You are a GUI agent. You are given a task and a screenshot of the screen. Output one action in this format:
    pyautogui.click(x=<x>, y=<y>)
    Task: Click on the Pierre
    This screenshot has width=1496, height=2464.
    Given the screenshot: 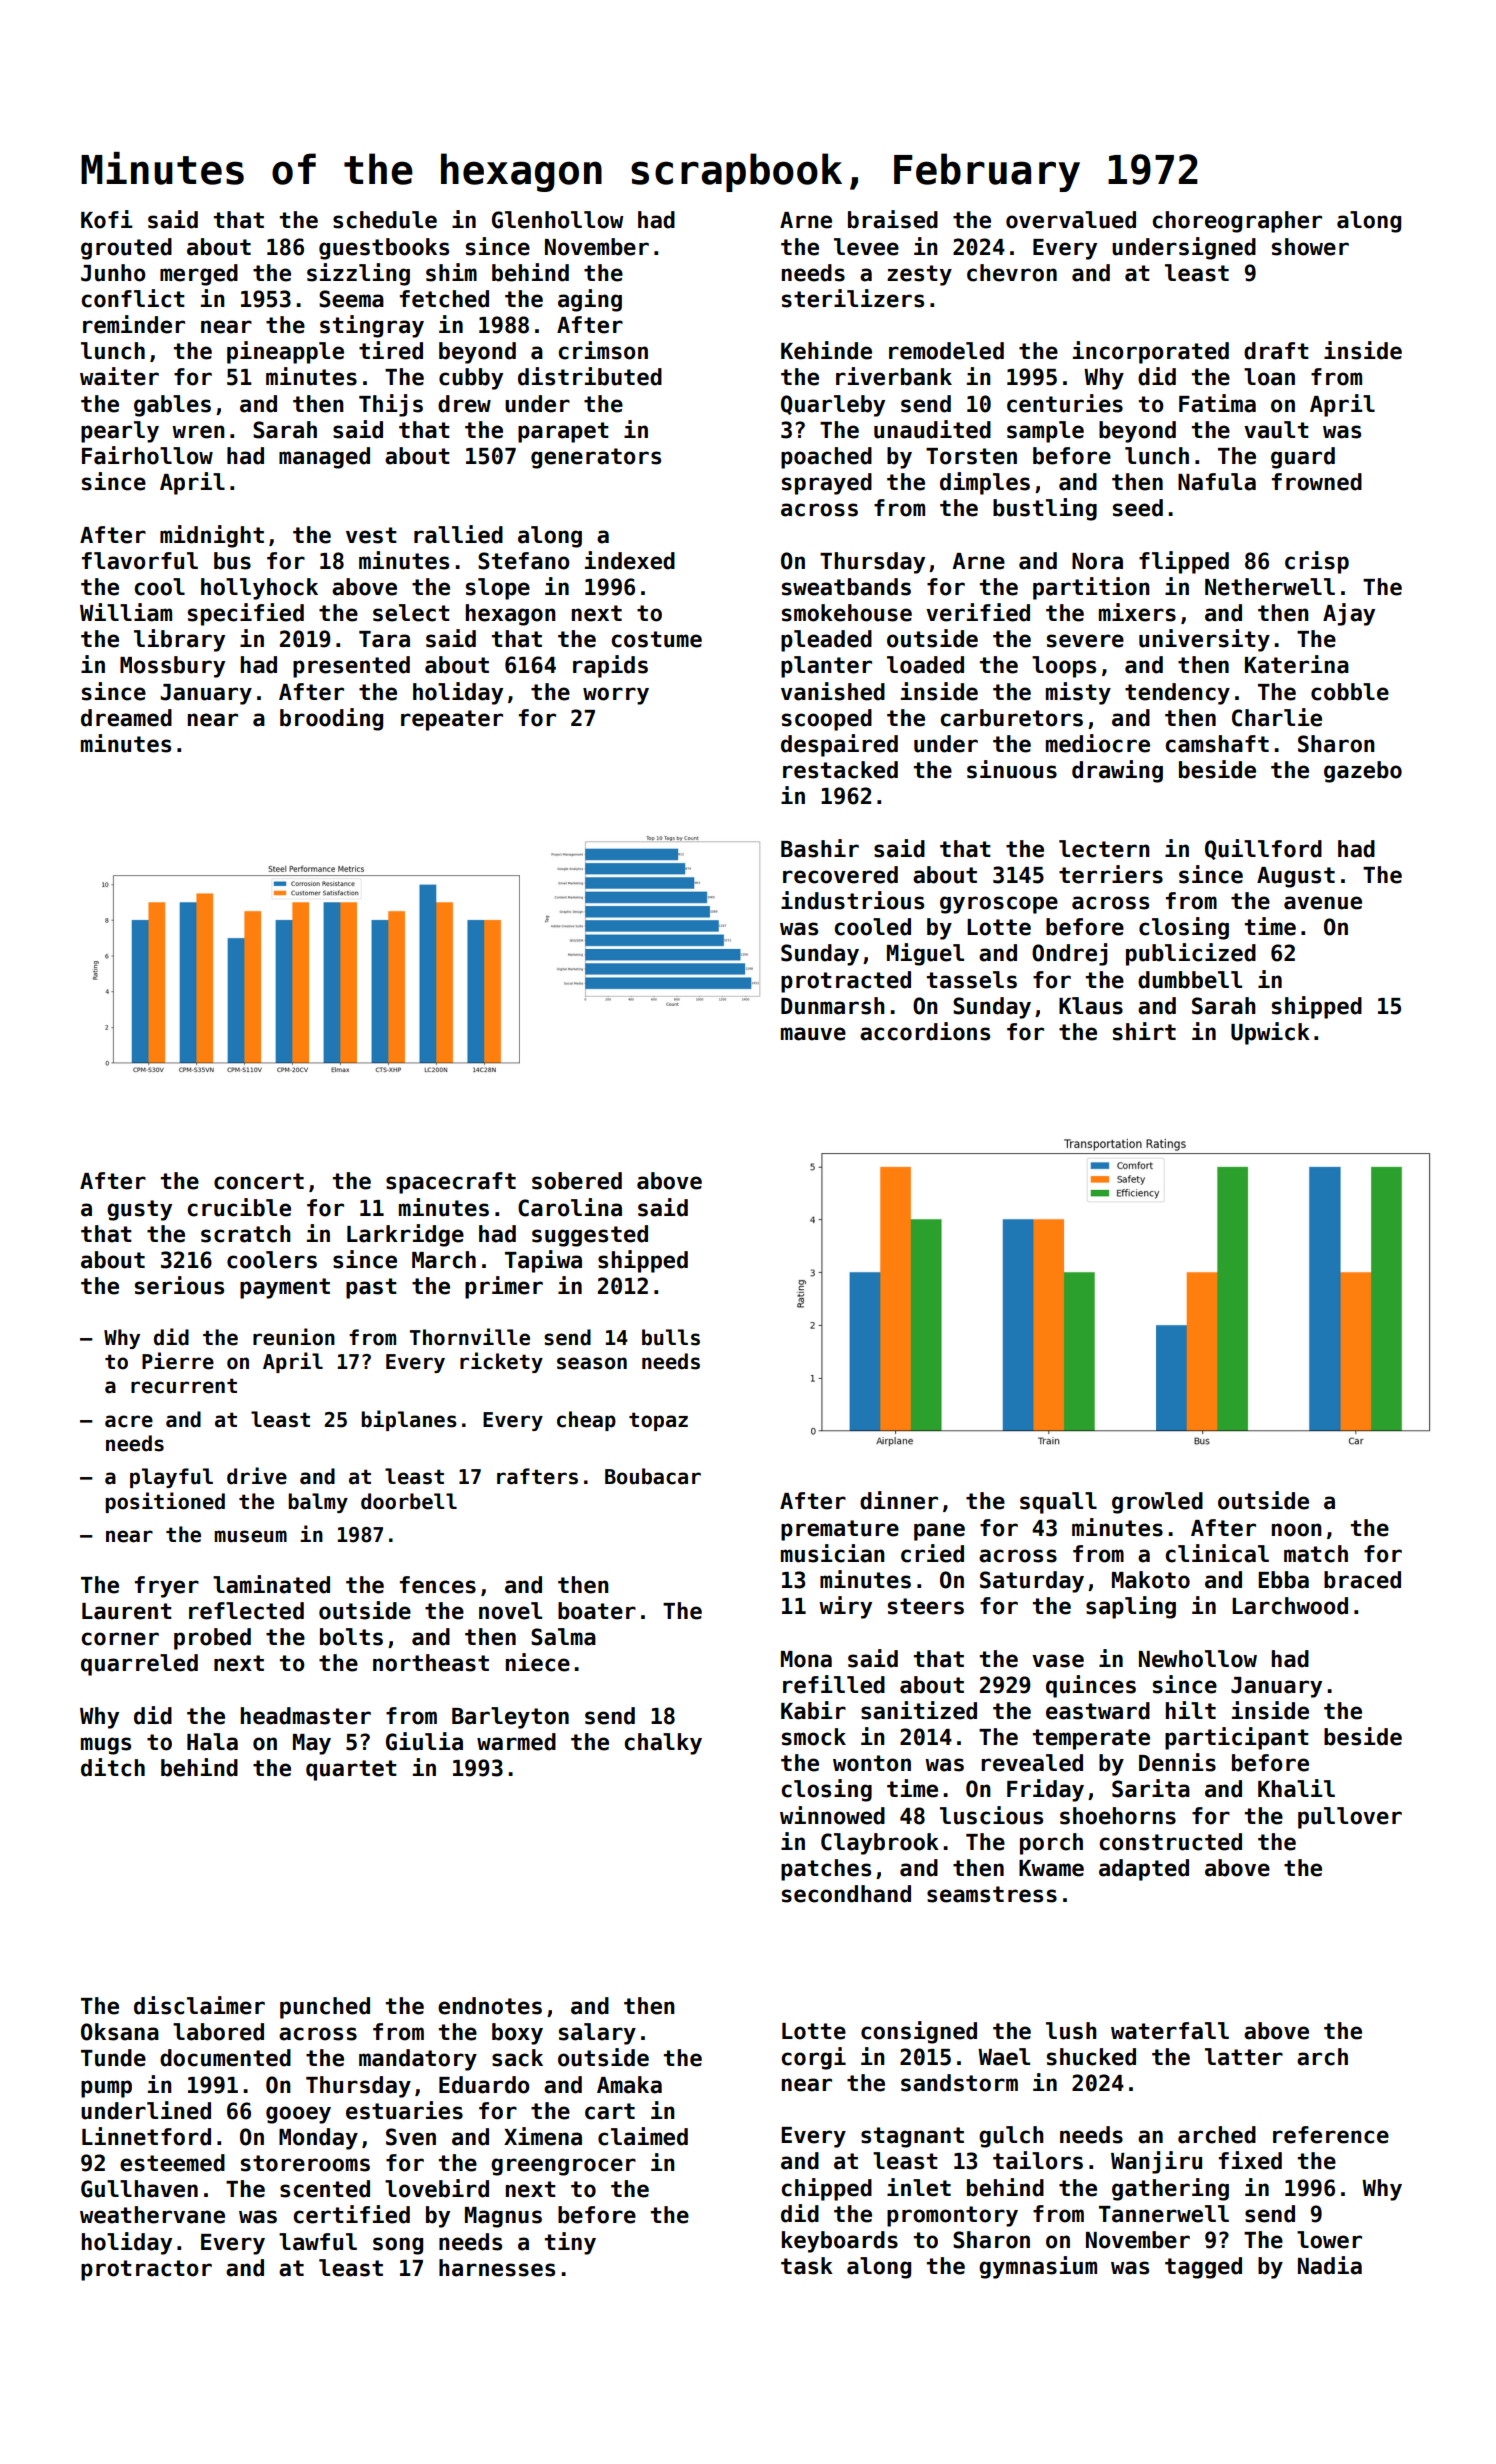 What is the action you would take?
    pyautogui.click(x=178, y=1361)
